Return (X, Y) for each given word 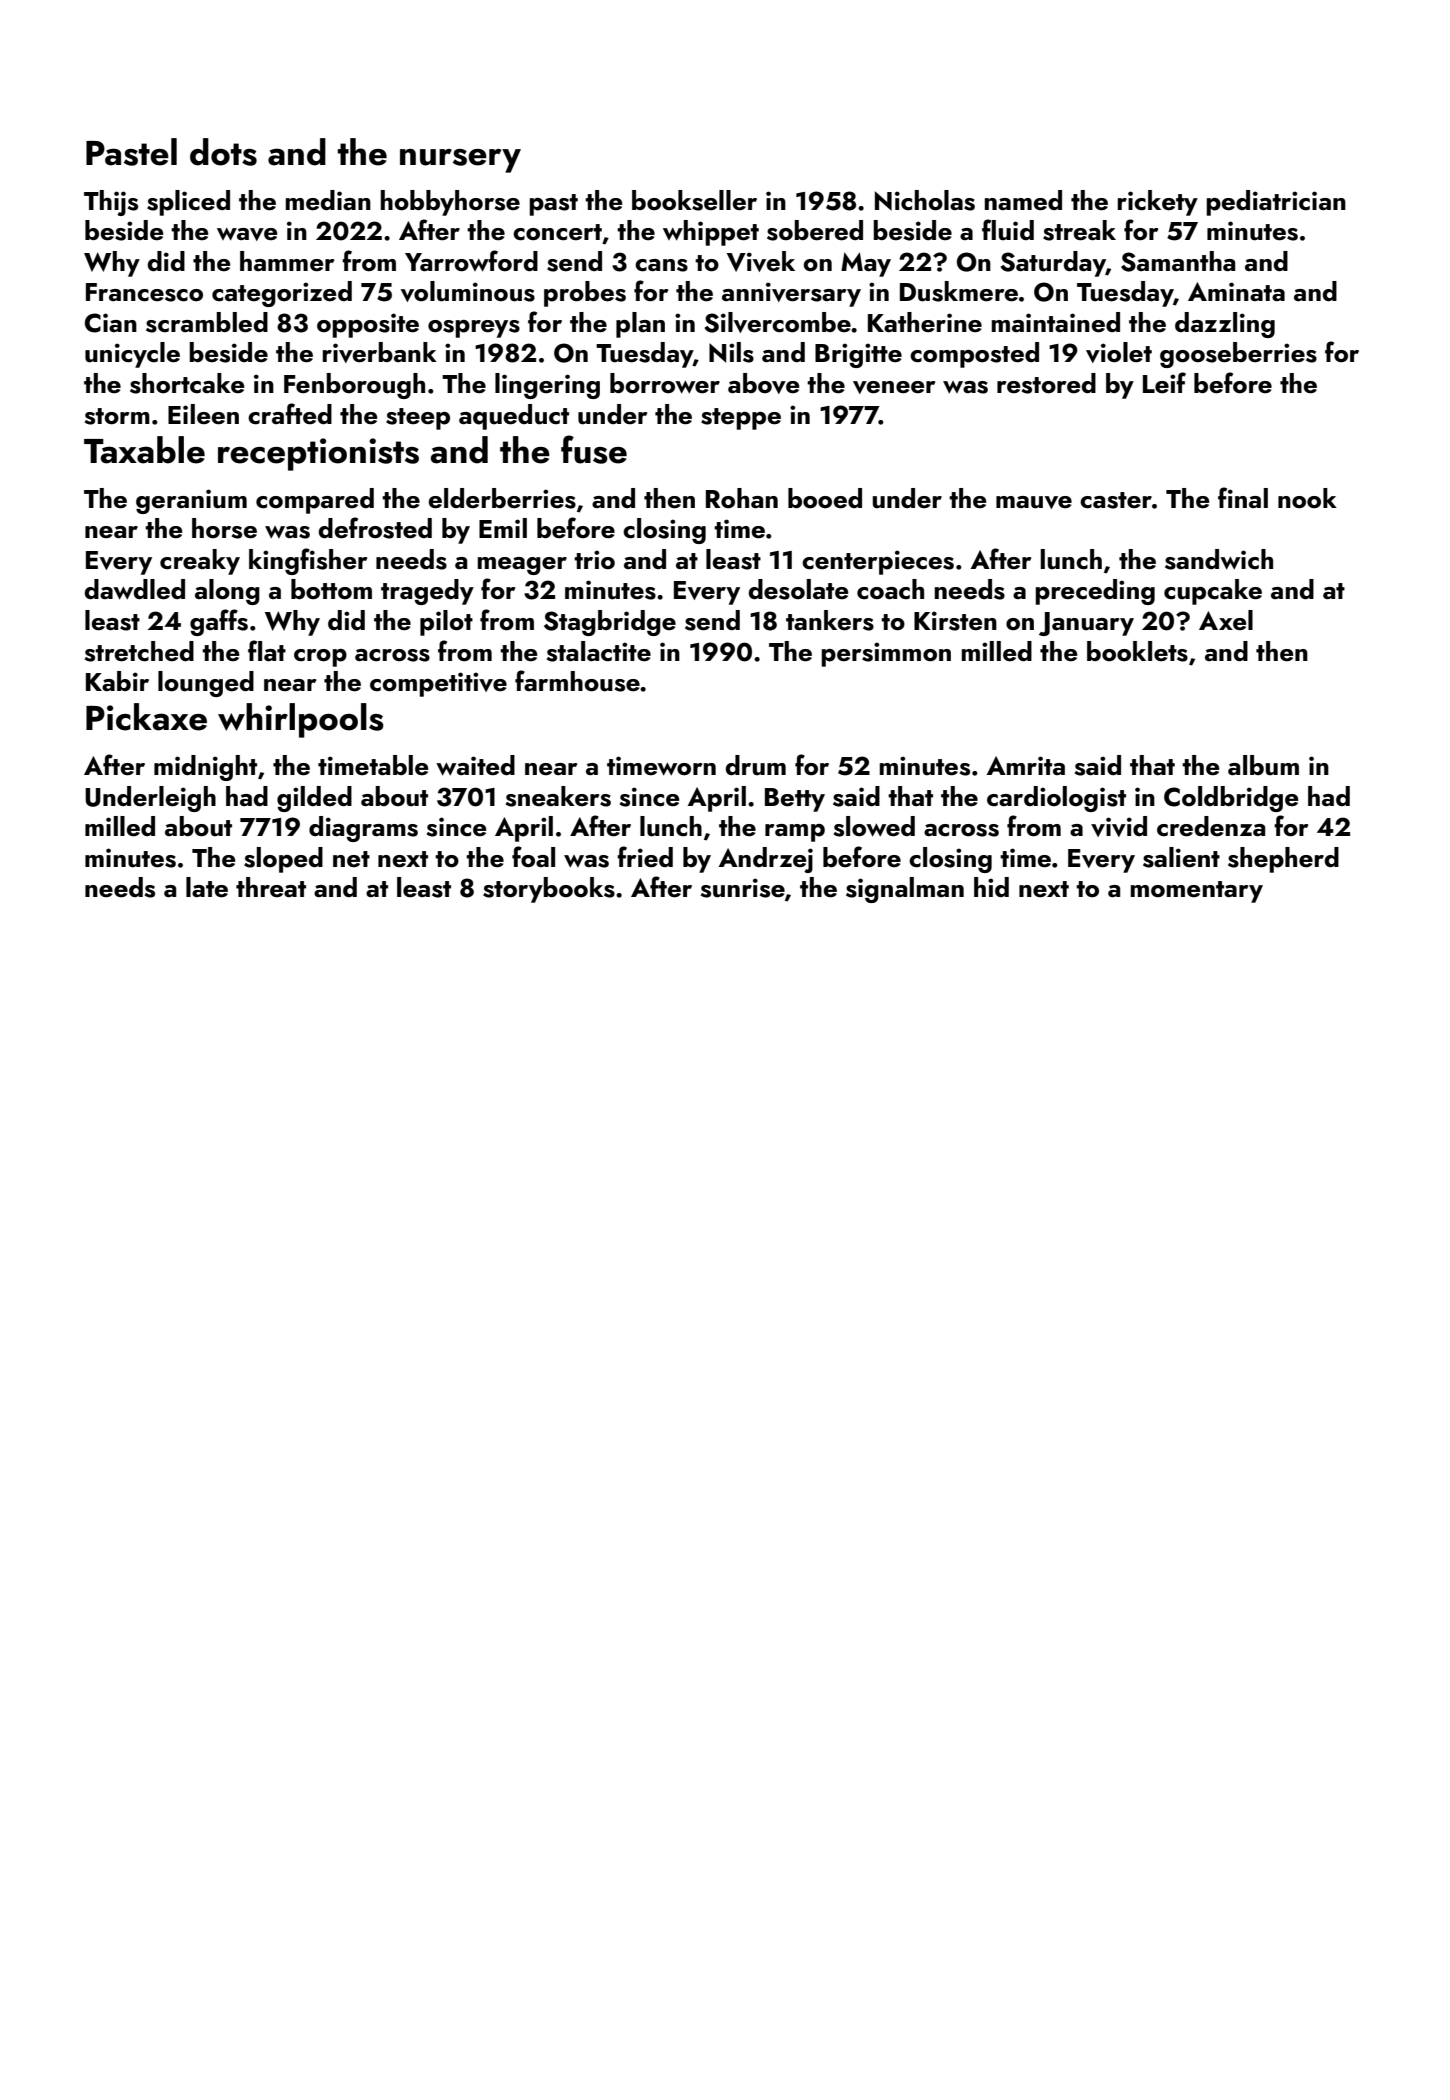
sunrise (743, 888)
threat (271, 887)
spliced (188, 203)
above (764, 383)
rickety (1157, 203)
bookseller (694, 200)
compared (315, 501)
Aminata (1236, 291)
